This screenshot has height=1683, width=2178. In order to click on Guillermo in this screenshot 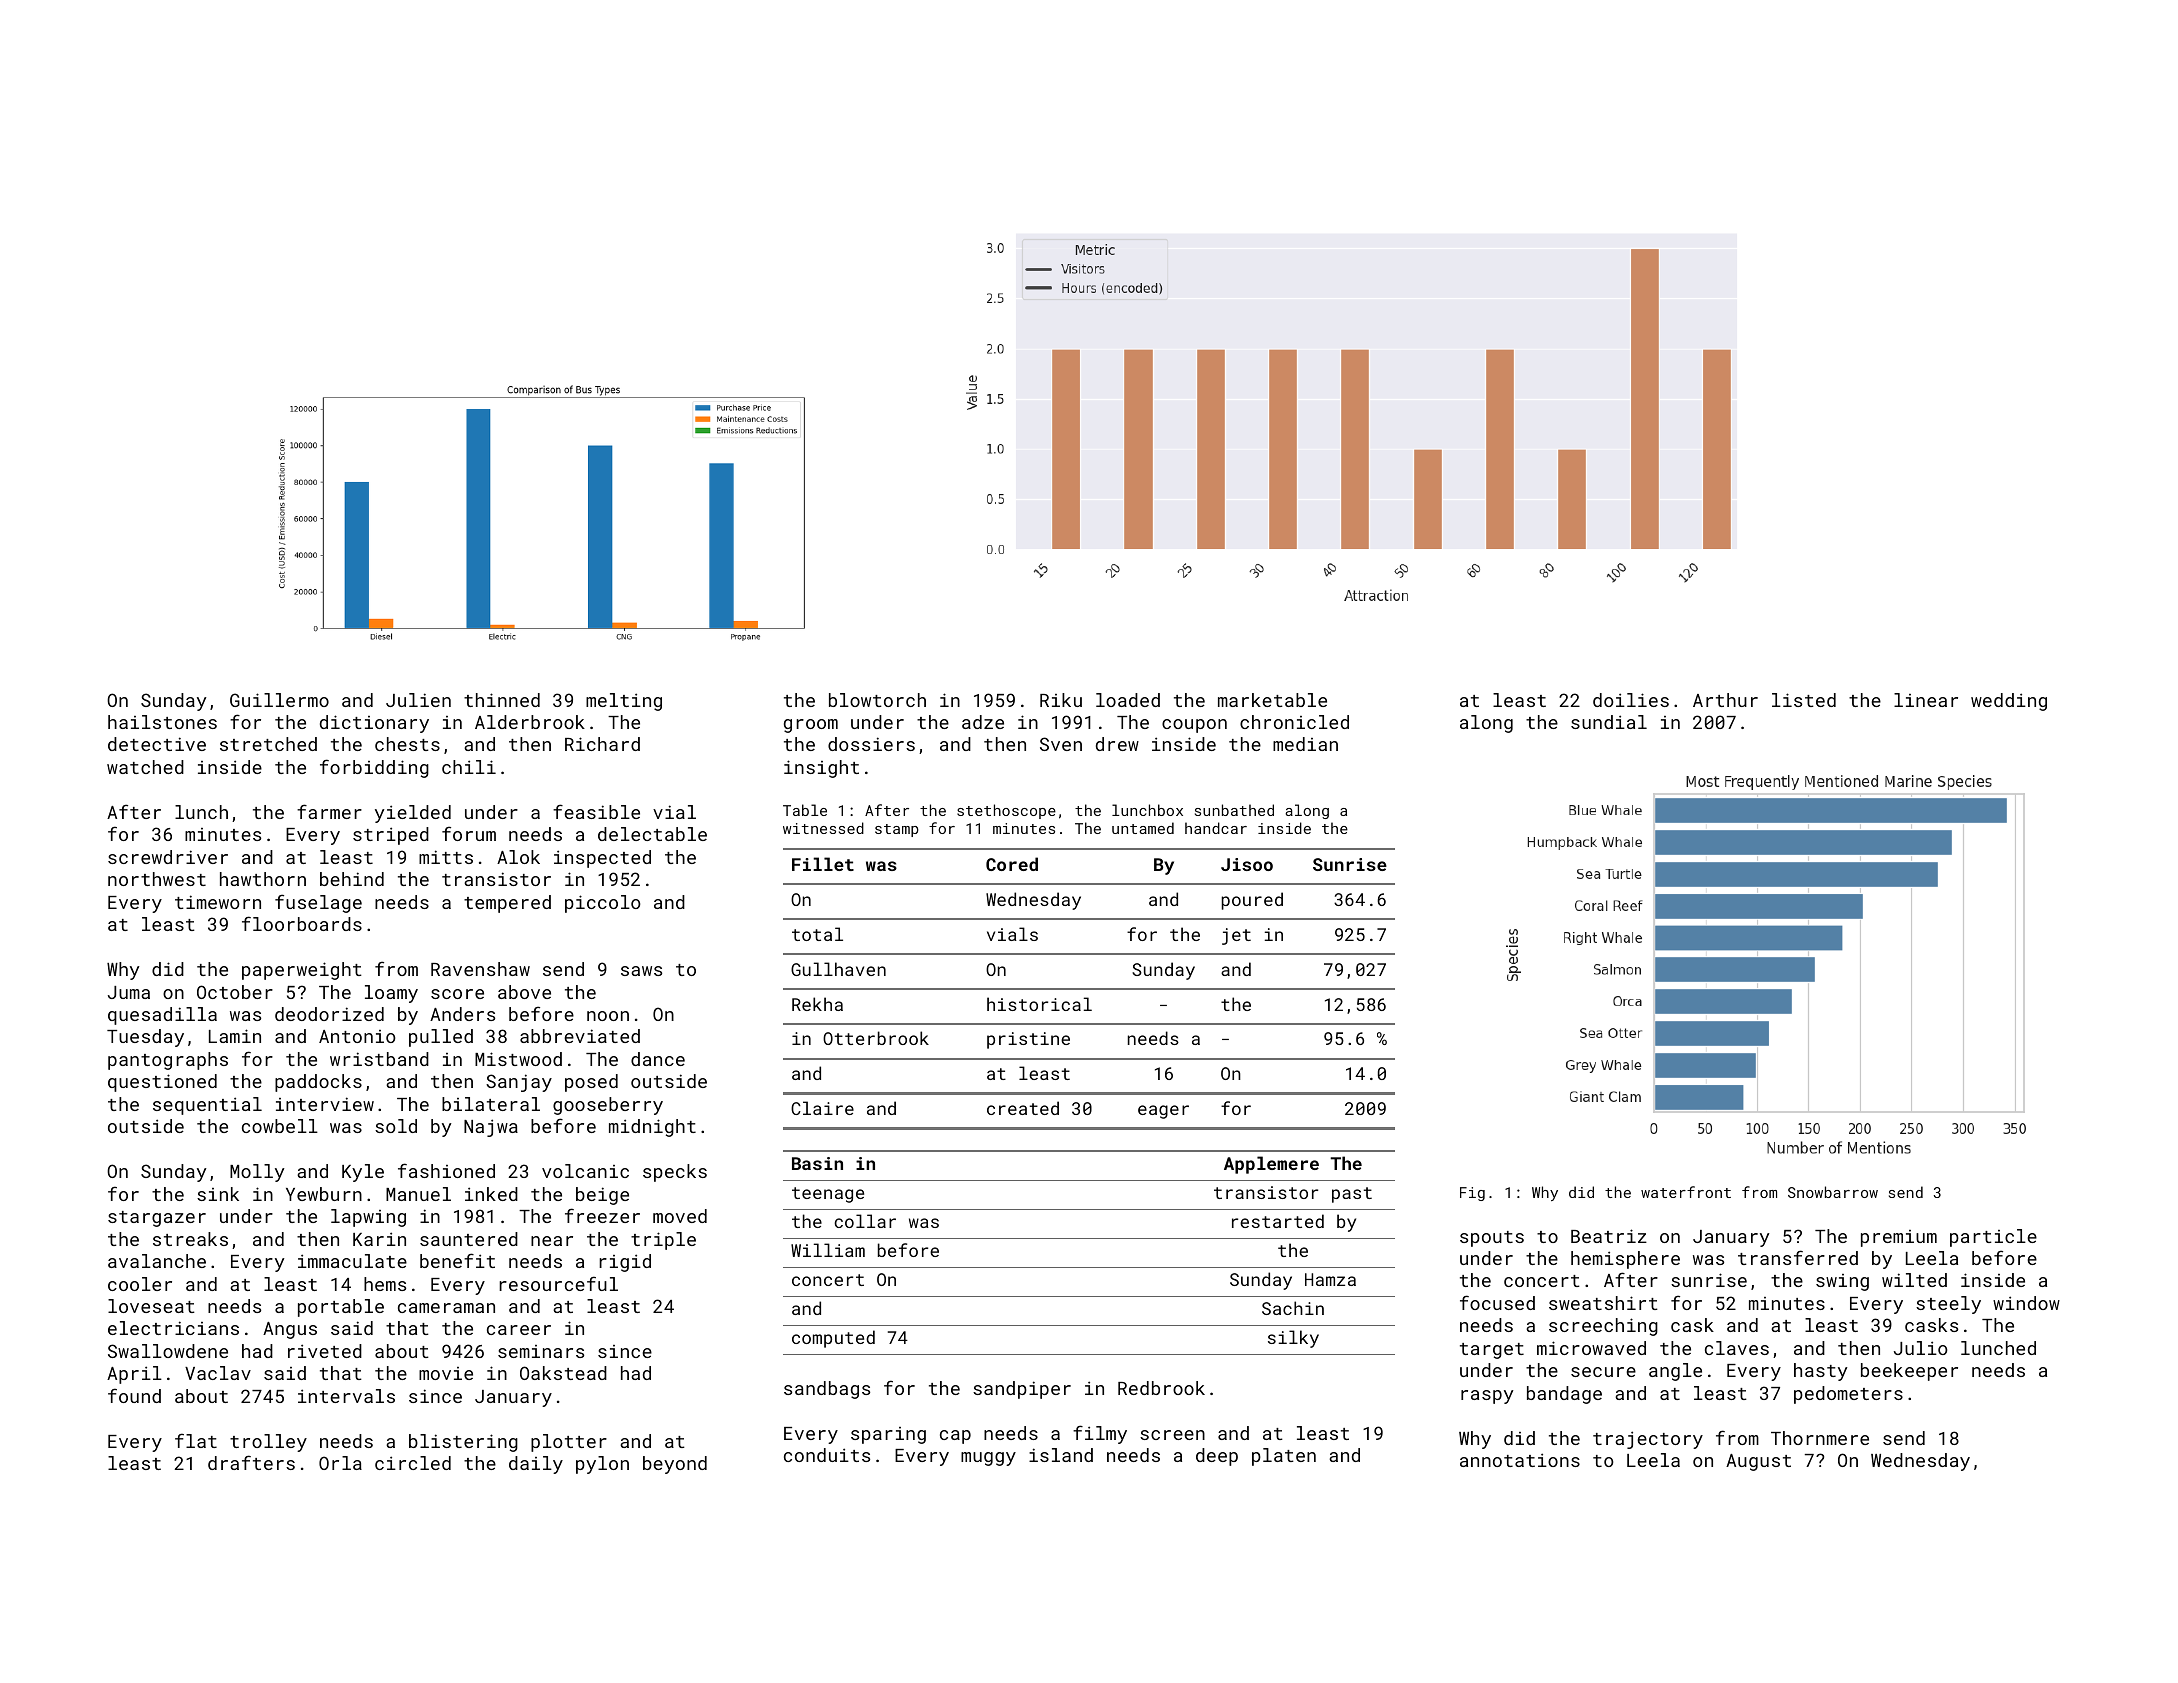, I will do `click(279, 700)`.
